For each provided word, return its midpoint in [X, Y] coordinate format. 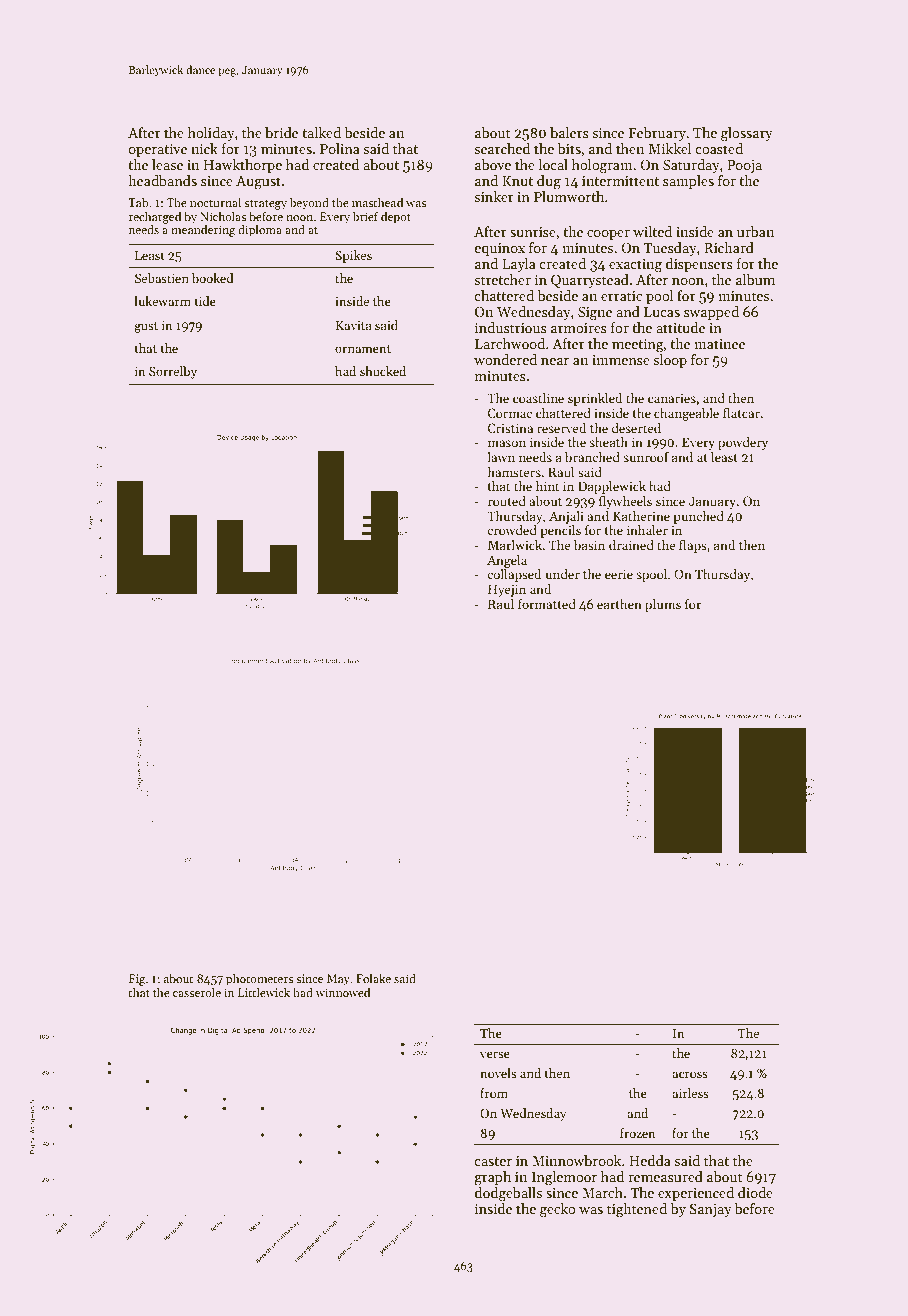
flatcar [741, 413]
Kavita [354, 325]
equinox [499, 249]
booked [213, 278]
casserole [197, 992]
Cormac [509, 413]
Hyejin [507, 590]
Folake [373, 978]
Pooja [744, 166]
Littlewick [264, 992]
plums [663, 605]
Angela [507, 561]
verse [495, 1054]
